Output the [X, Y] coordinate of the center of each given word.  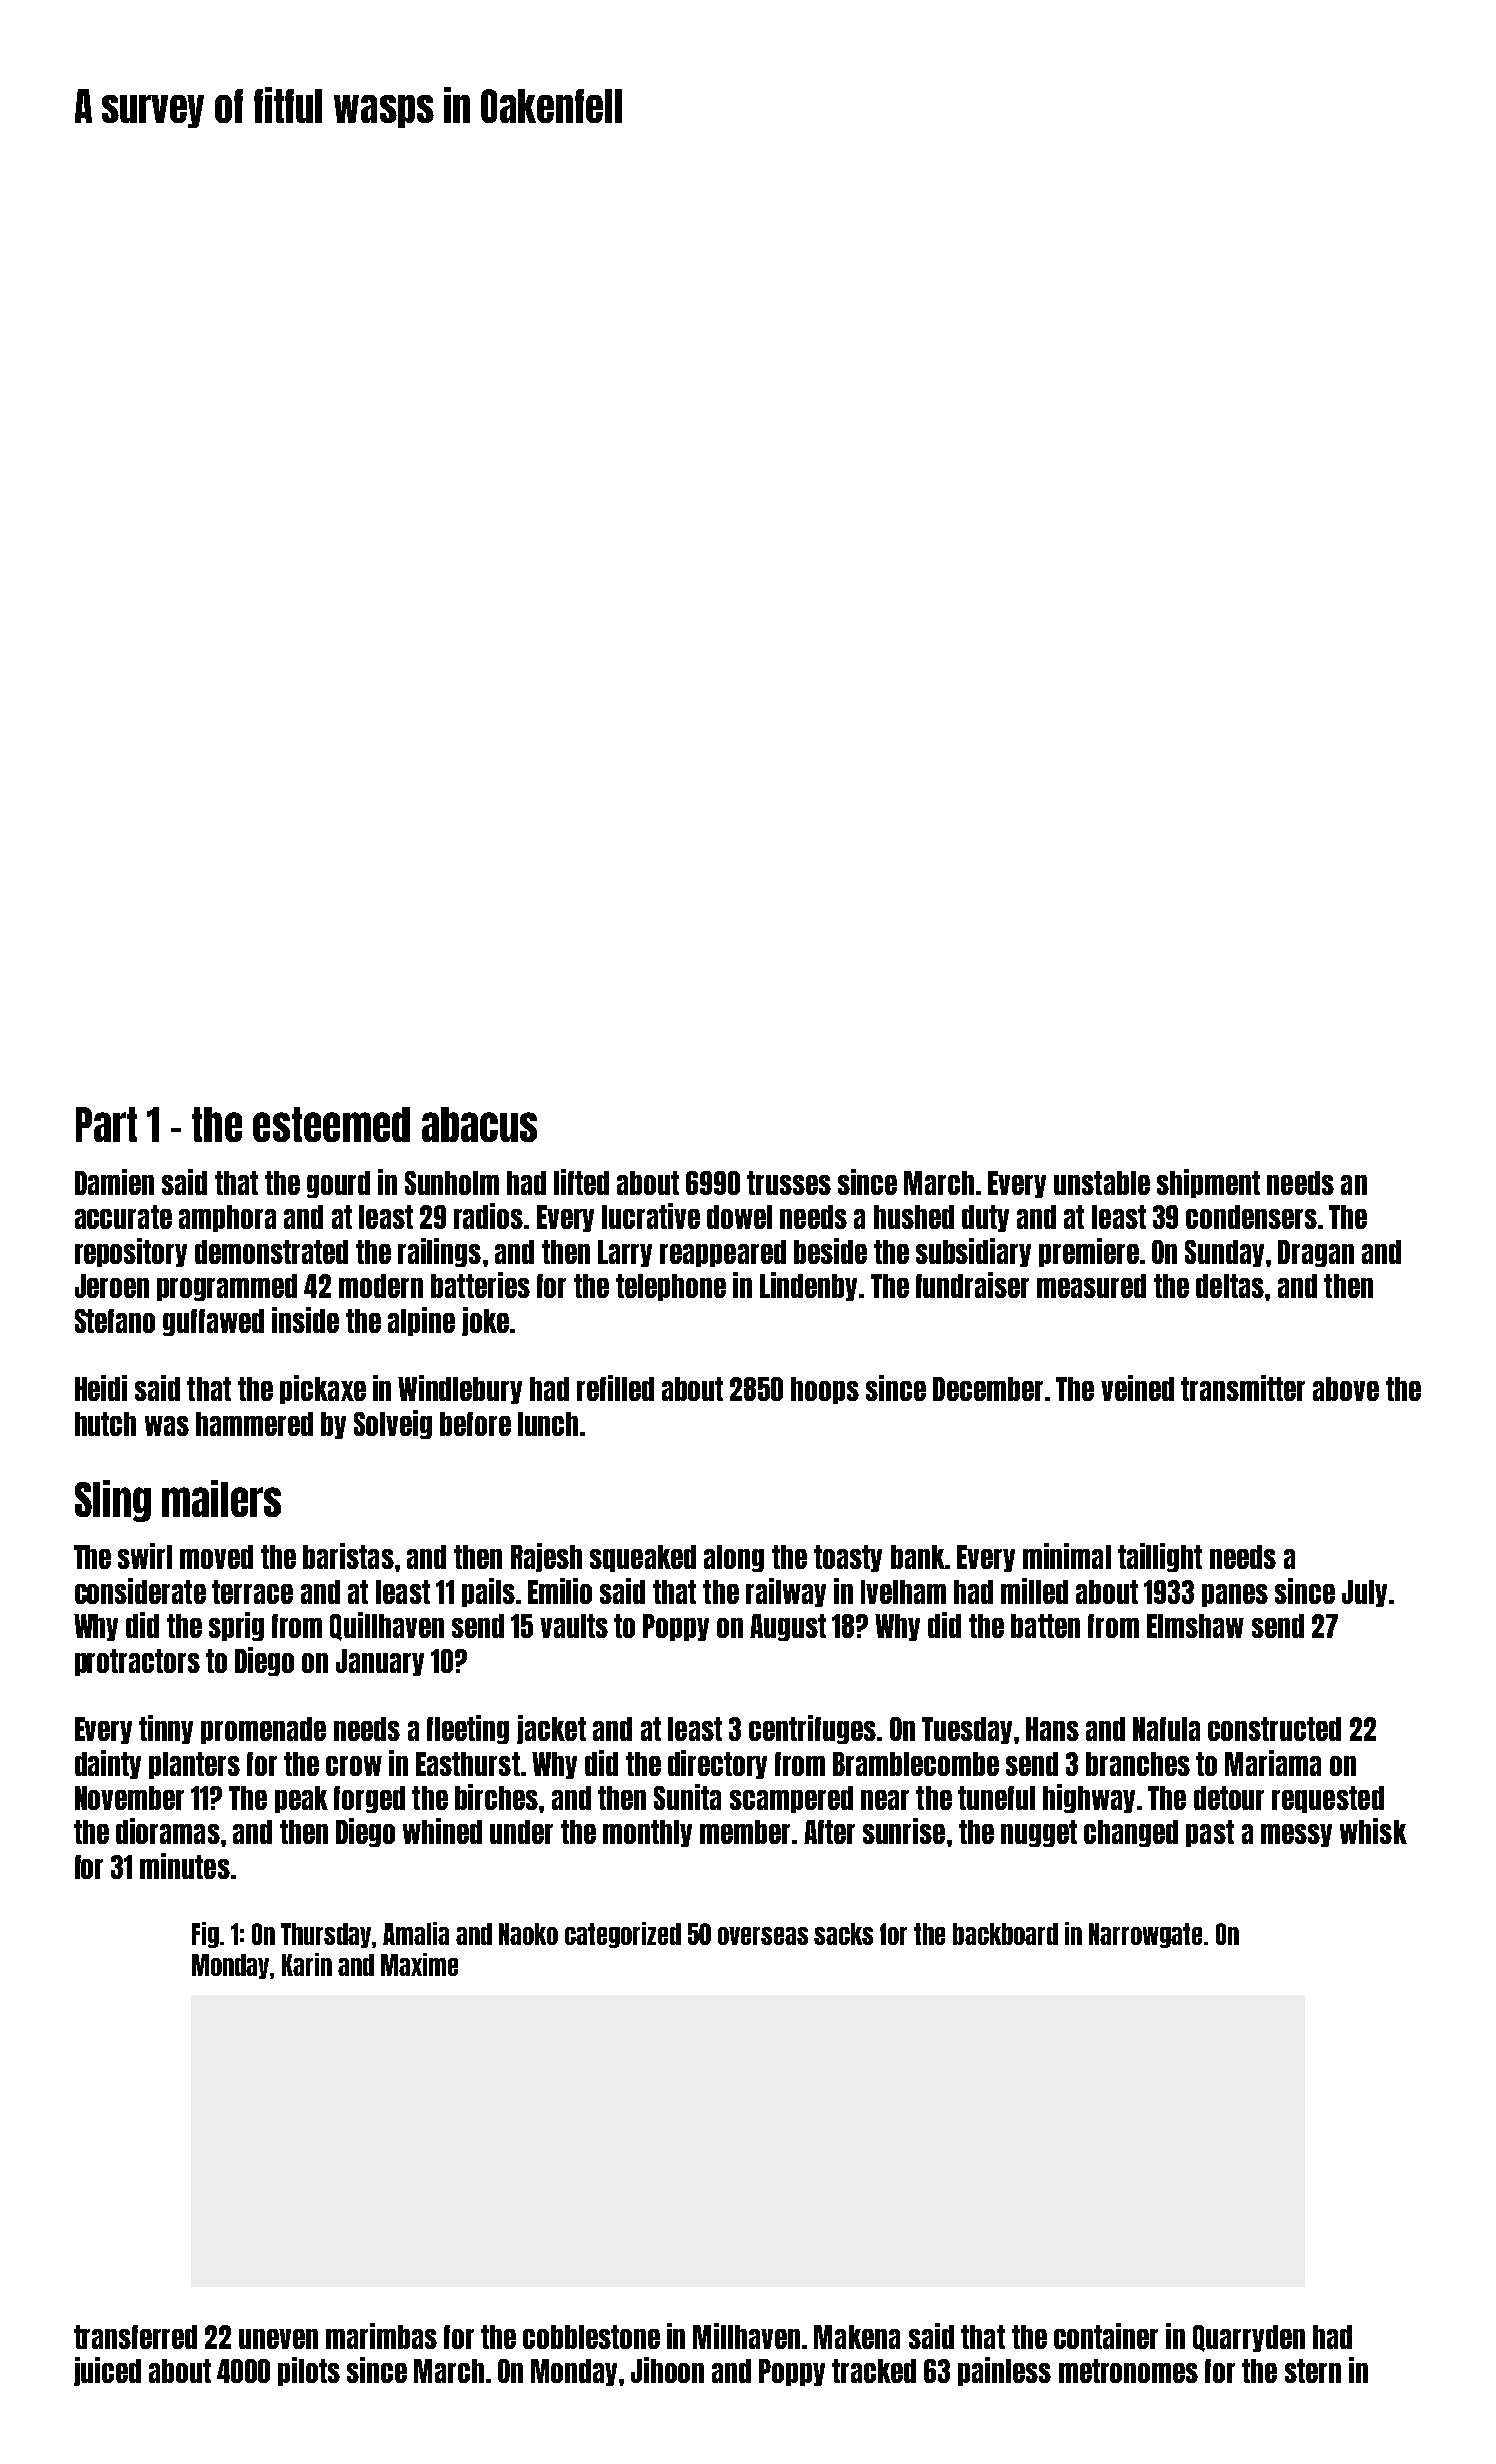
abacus [479, 1124]
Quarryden [1249, 2338]
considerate [140, 1591]
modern [381, 1286]
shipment [1208, 1183]
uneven [278, 2339]
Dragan [1316, 1253]
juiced [107, 2371]
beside [830, 1251]
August [788, 1627]
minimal [1067, 1556]
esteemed [331, 1124]
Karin [307, 1964]
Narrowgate [1145, 1935]
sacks [843, 1934]
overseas [763, 1936]
